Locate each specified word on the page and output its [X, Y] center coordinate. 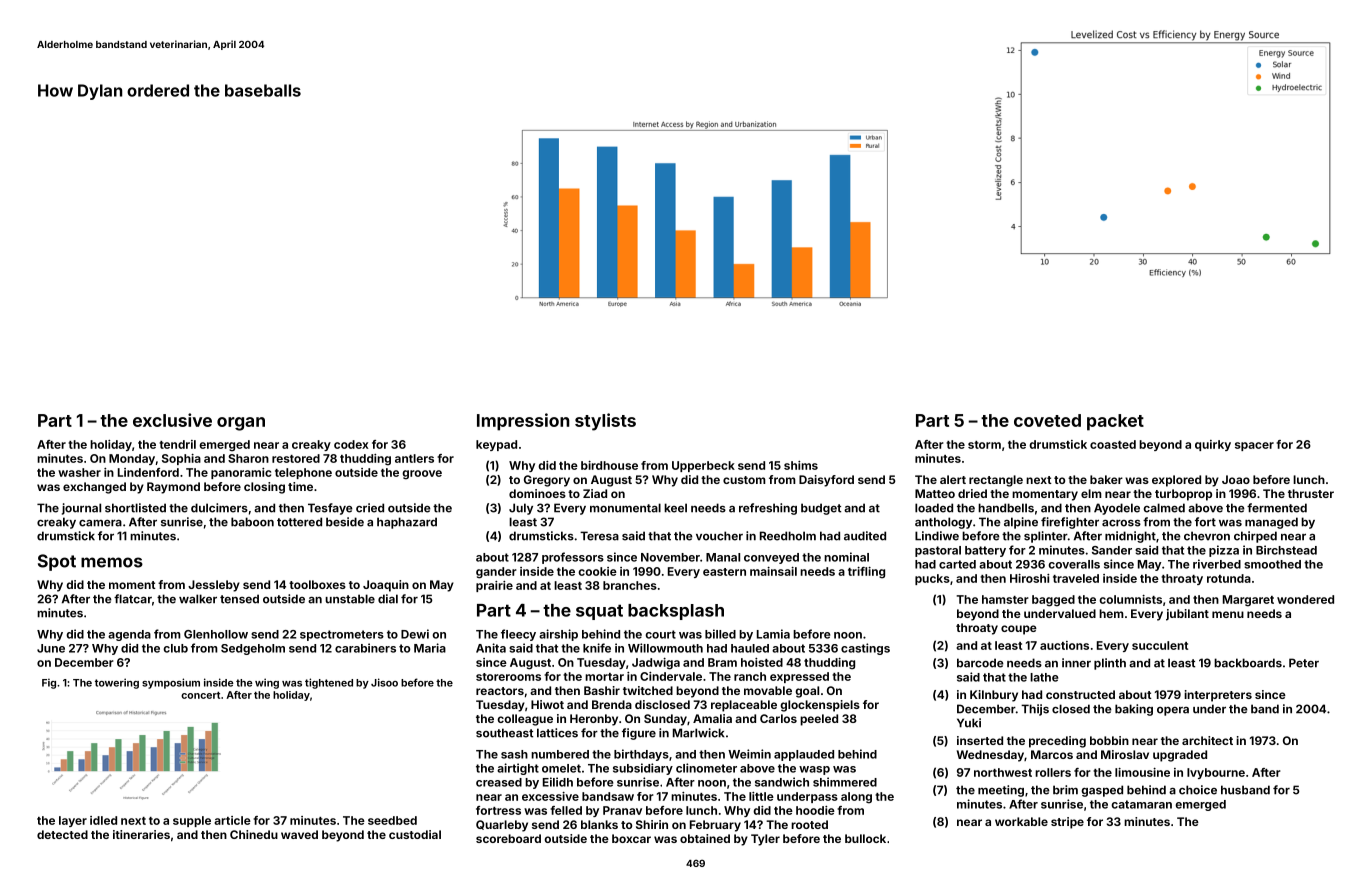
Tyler [765, 840]
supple [192, 821]
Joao [1236, 479]
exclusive [172, 420]
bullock [865, 838]
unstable [350, 599]
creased [499, 782]
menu [1228, 614]
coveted [1047, 420]
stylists [605, 422]
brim [1065, 790]
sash [514, 754]
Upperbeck [703, 466]
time [300, 486]
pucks [932, 579]
